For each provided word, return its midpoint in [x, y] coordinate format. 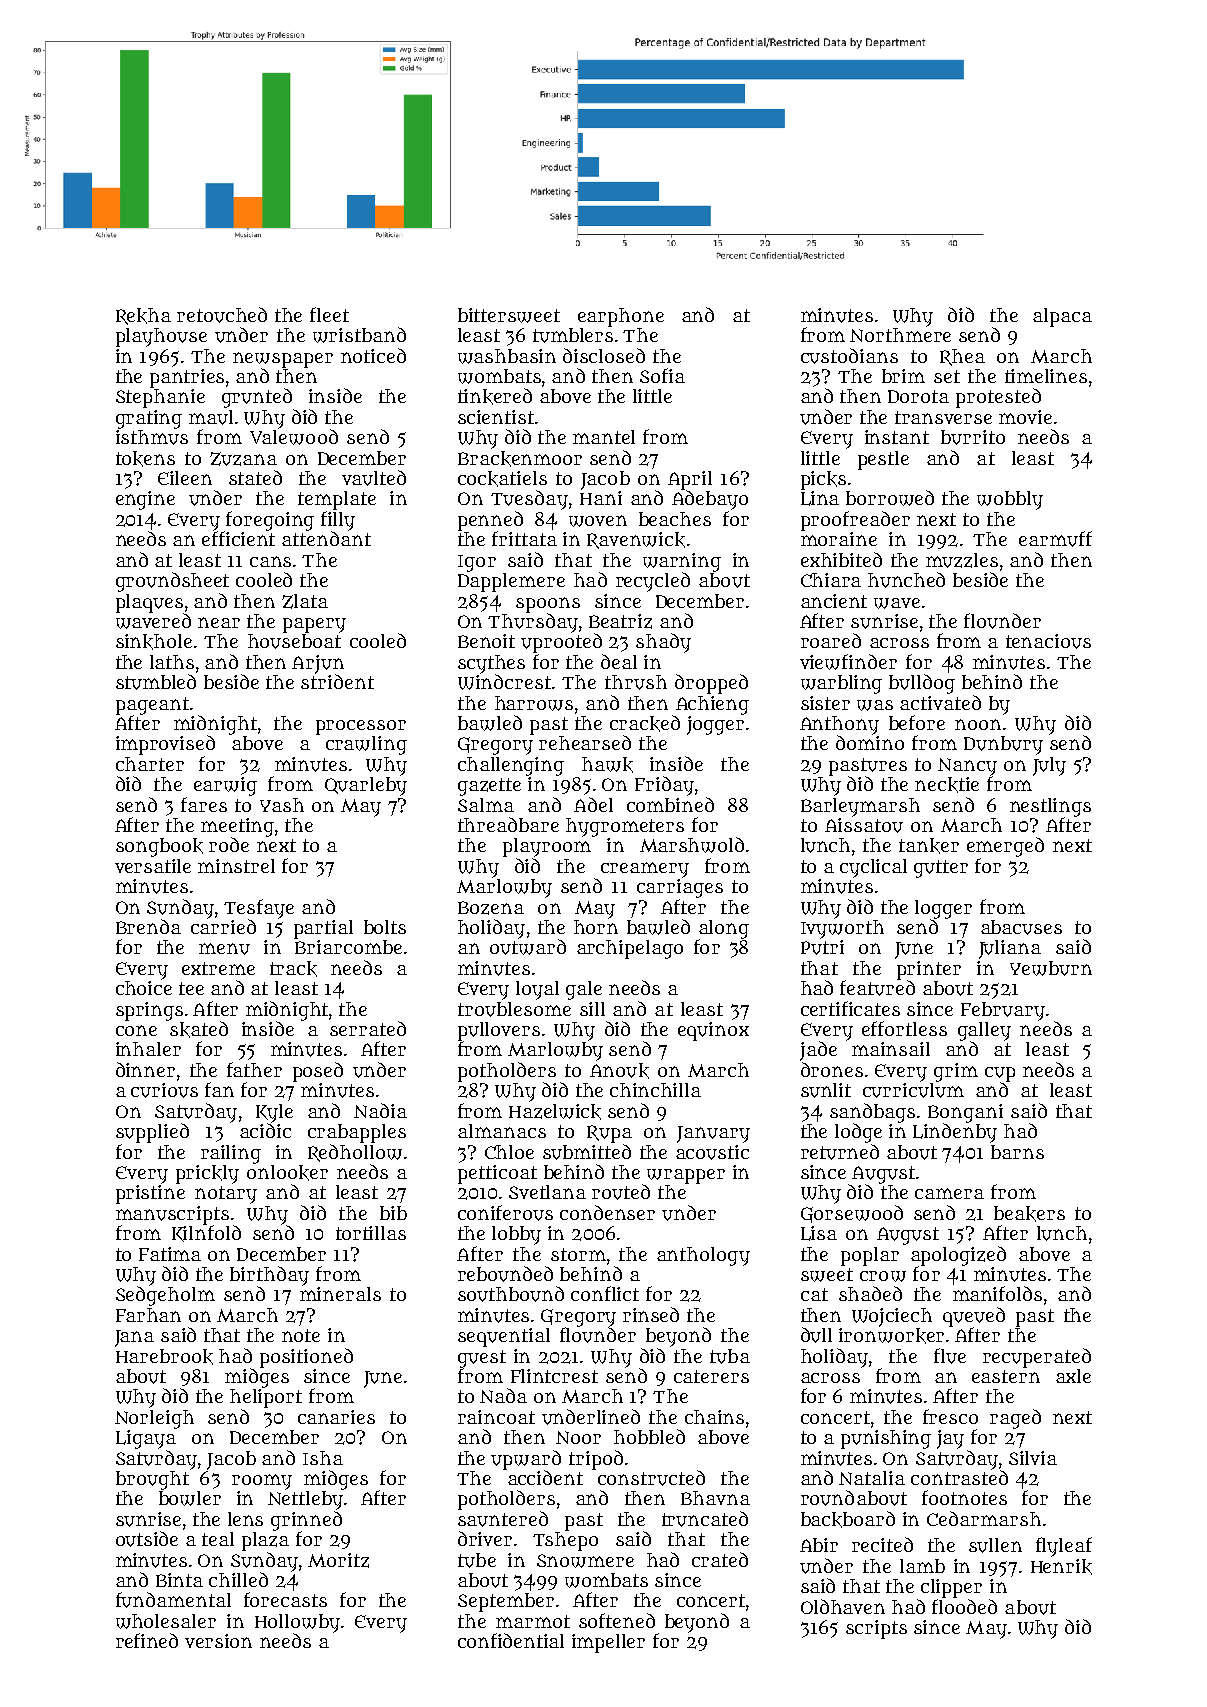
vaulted [374, 478]
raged [1015, 1419]
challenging [511, 766]
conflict [605, 1293]
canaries [336, 1417]
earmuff [1055, 539]
